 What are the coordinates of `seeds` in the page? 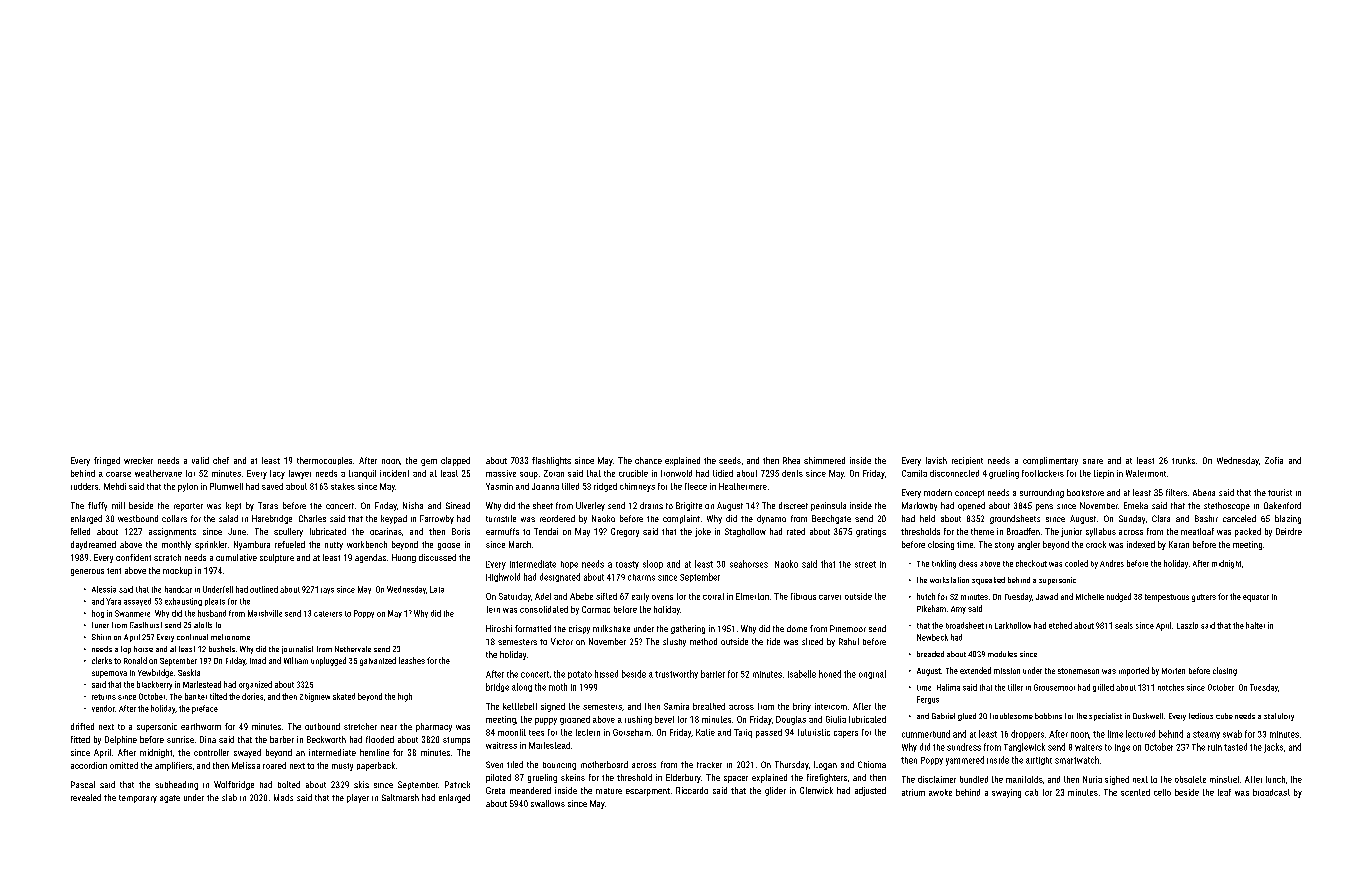 It's located at (730, 460).
